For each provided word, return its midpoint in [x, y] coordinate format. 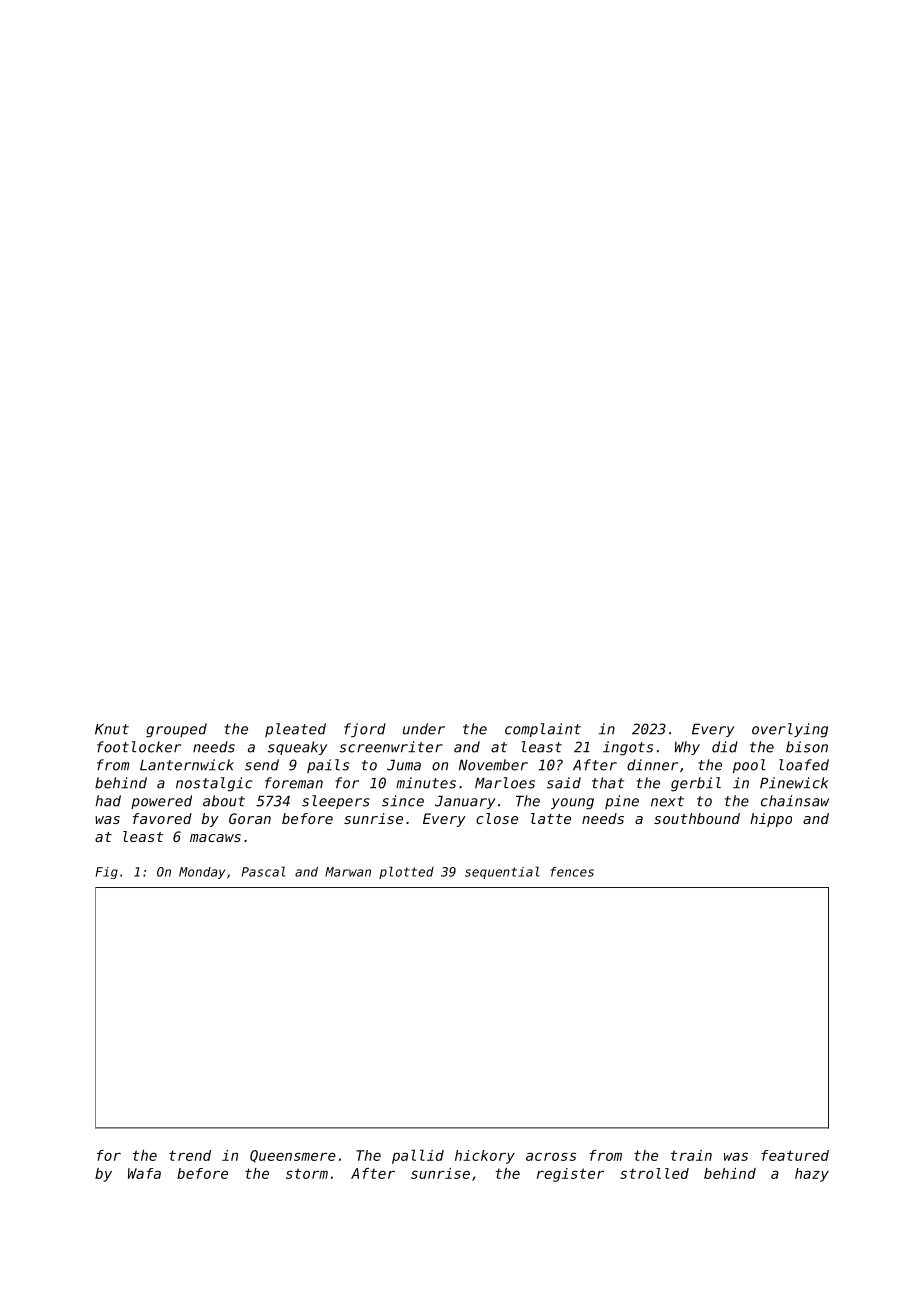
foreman [294, 783]
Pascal [264, 871]
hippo [771, 820]
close [497, 818]
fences [572, 872]
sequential [502, 872]
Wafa [144, 1173]
